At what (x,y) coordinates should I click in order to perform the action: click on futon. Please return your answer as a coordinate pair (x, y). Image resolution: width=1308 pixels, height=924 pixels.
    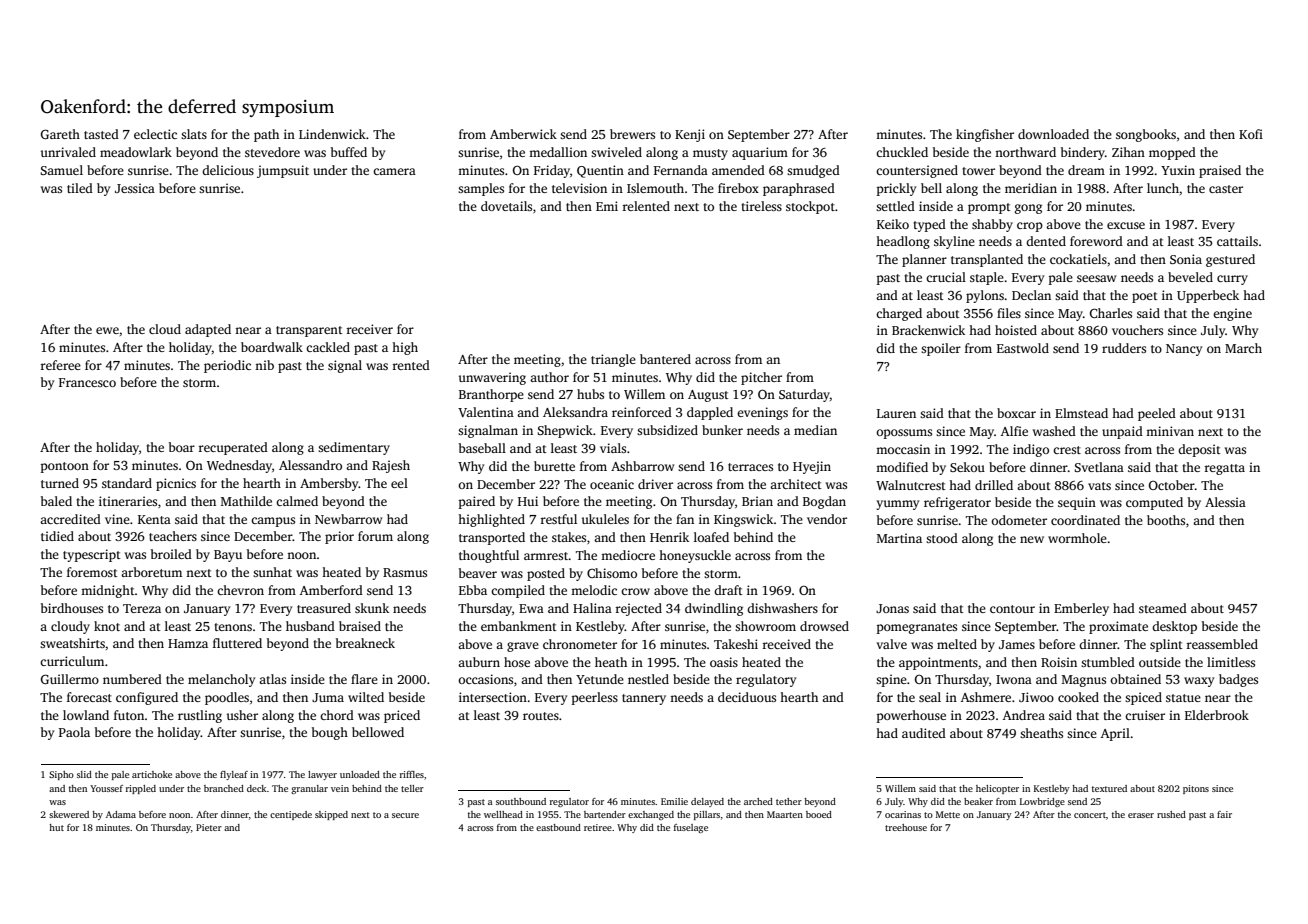
    Looking at the image, I should click on (129, 715).
